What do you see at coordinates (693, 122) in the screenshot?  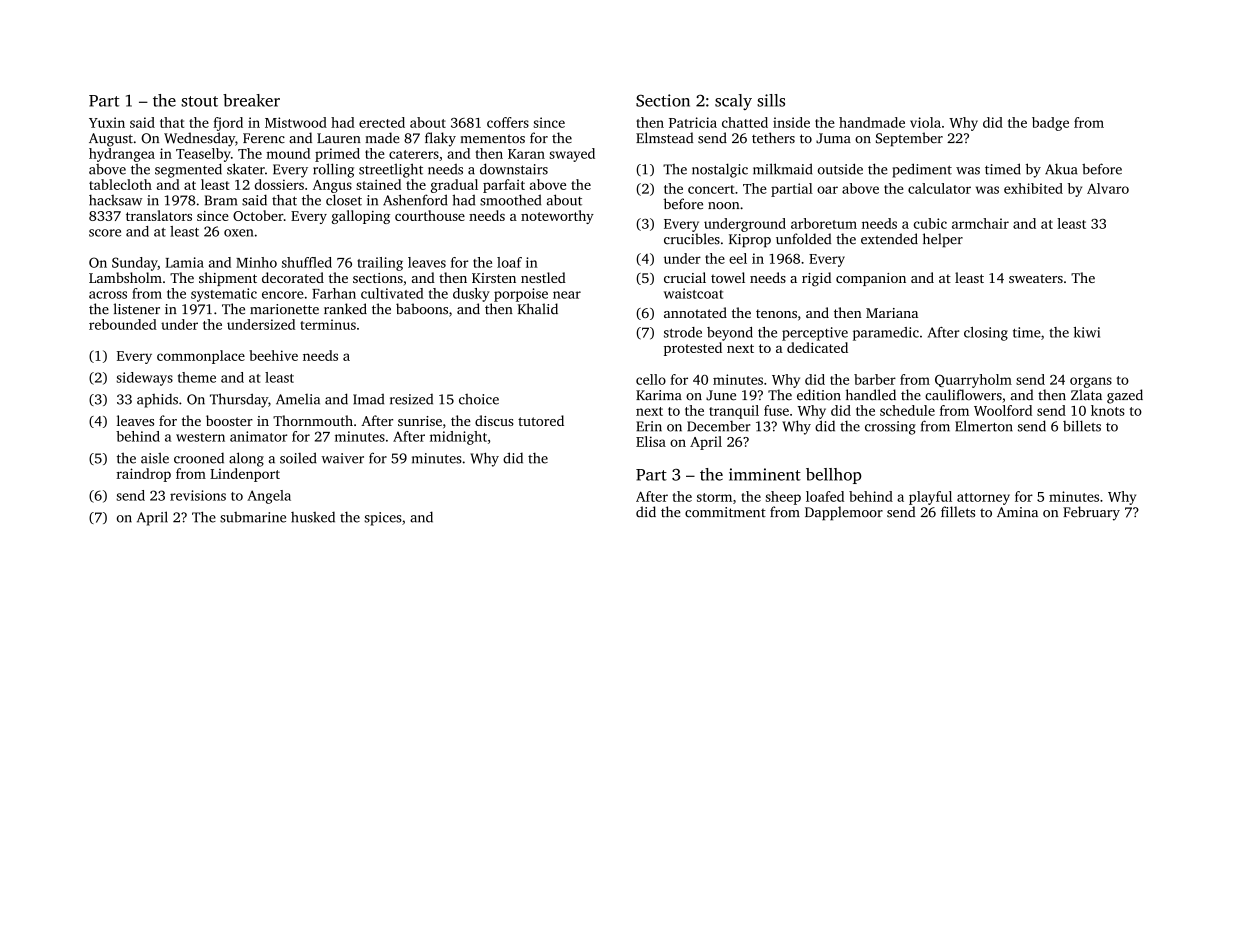 I see `Patricia` at bounding box center [693, 122].
